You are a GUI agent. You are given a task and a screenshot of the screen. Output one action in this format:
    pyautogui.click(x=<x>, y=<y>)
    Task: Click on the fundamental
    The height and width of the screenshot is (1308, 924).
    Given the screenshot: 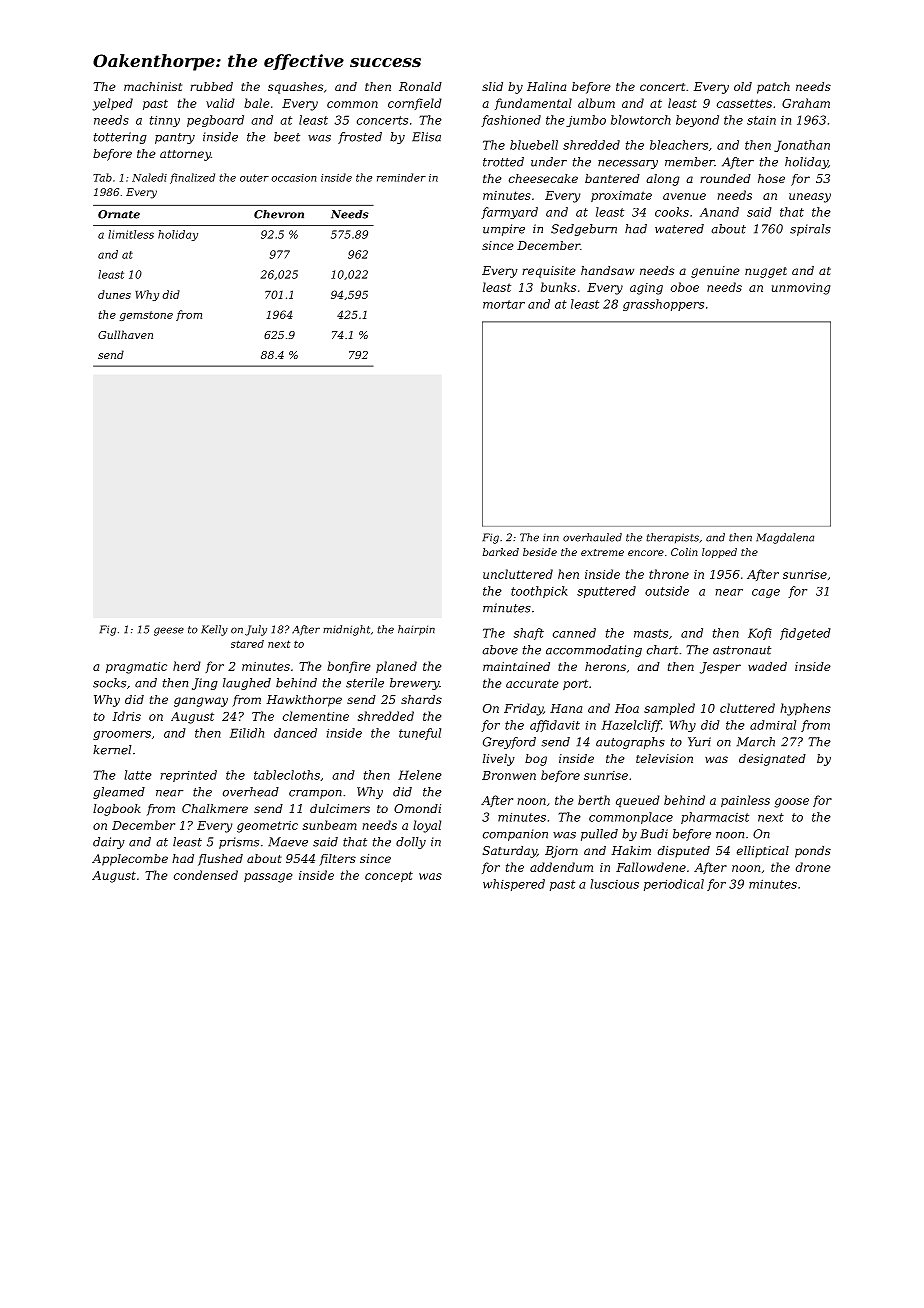 What is the action you would take?
    pyautogui.click(x=533, y=104)
